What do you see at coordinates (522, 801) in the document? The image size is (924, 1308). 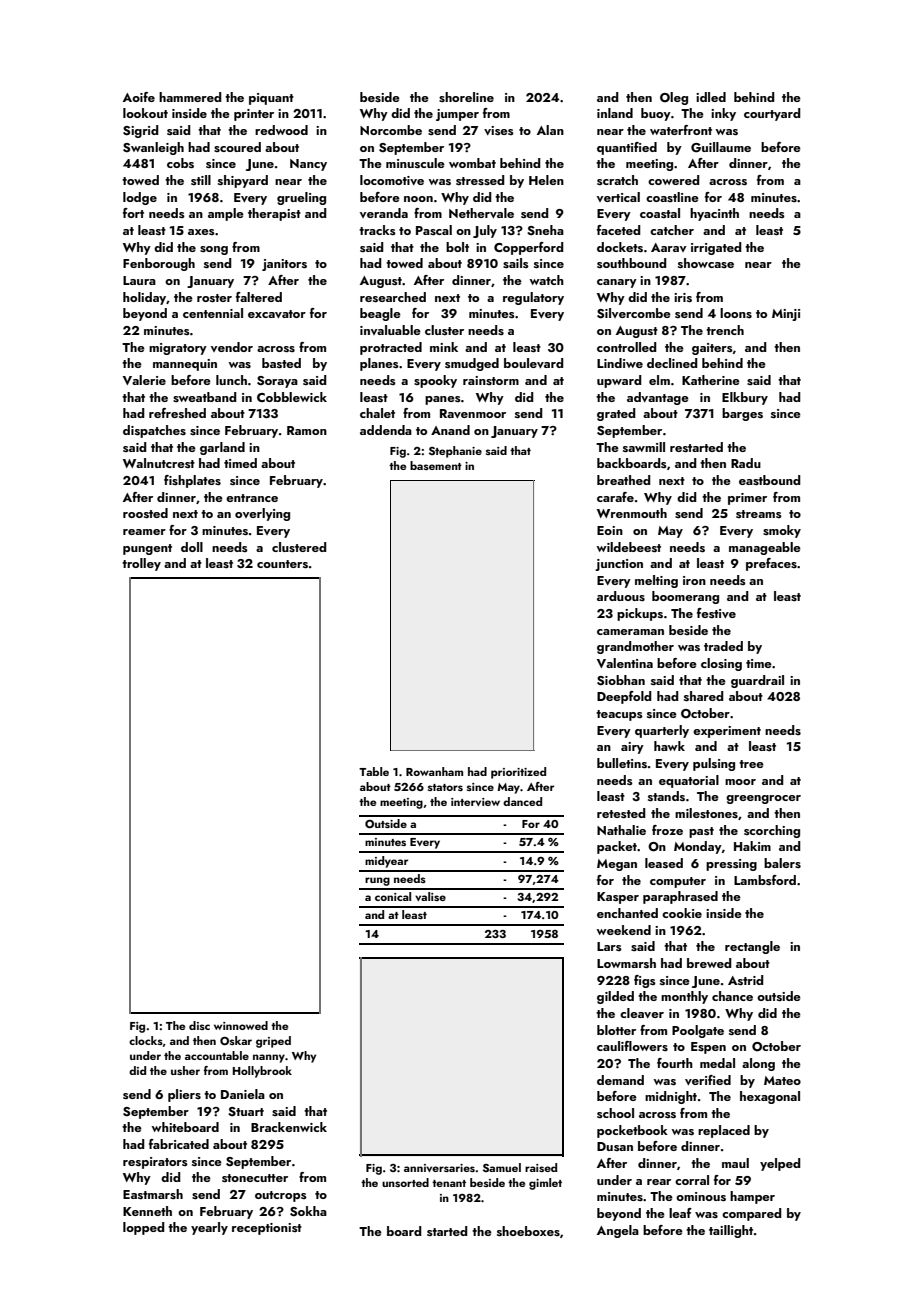 I see `danced` at bounding box center [522, 801].
